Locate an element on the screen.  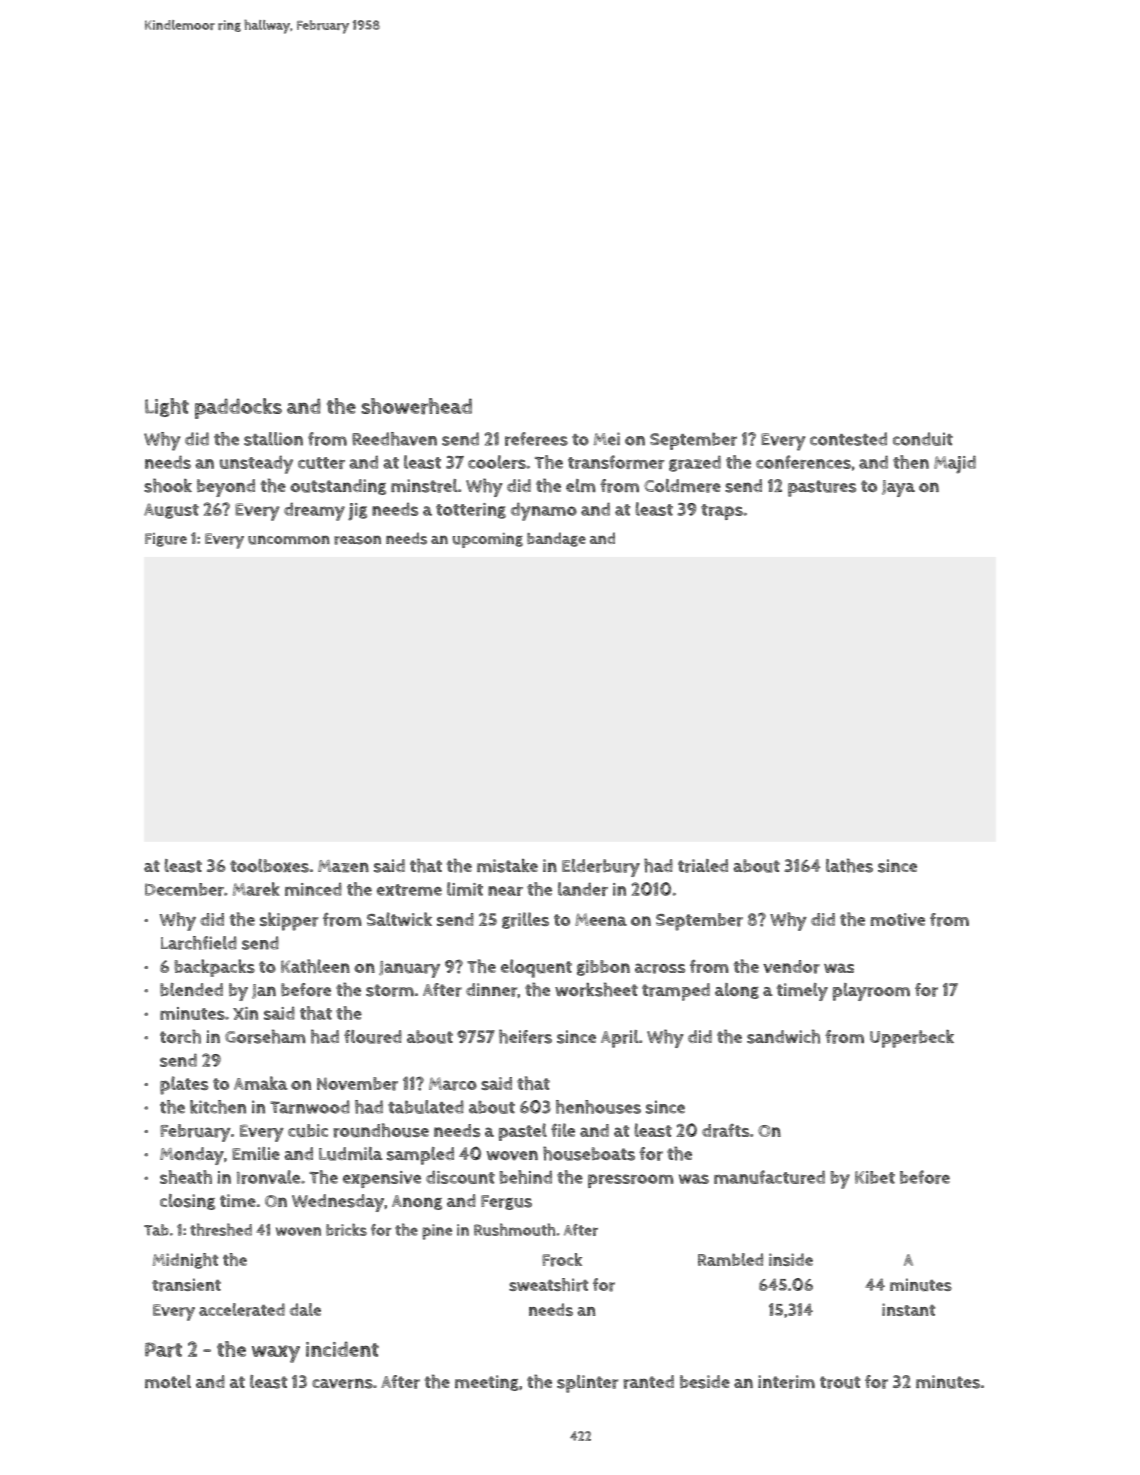
Rambled is located at coordinates (730, 1259).
